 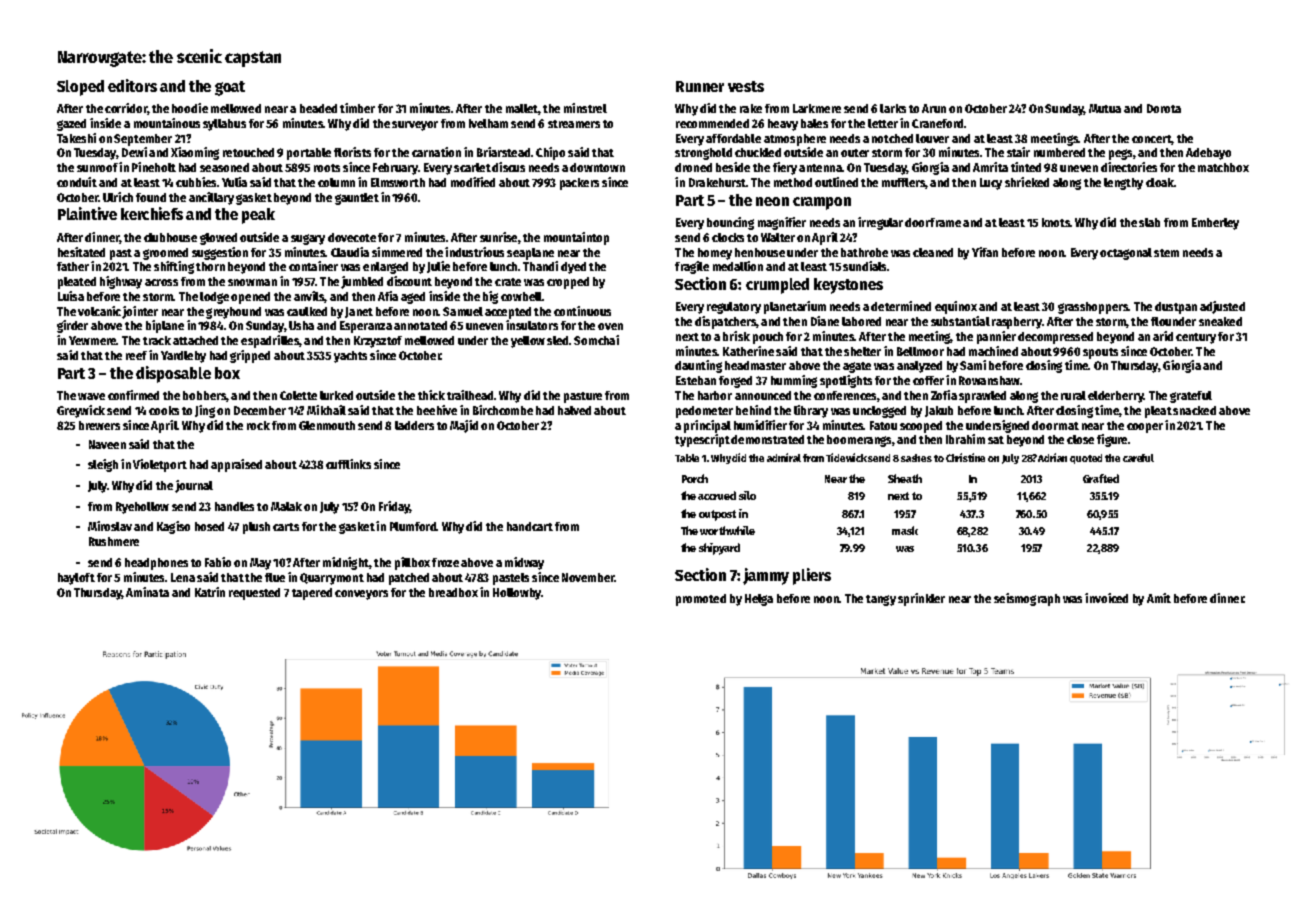 What do you see at coordinates (698, 366) in the document?
I see `daunting` at bounding box center [698, 366].
